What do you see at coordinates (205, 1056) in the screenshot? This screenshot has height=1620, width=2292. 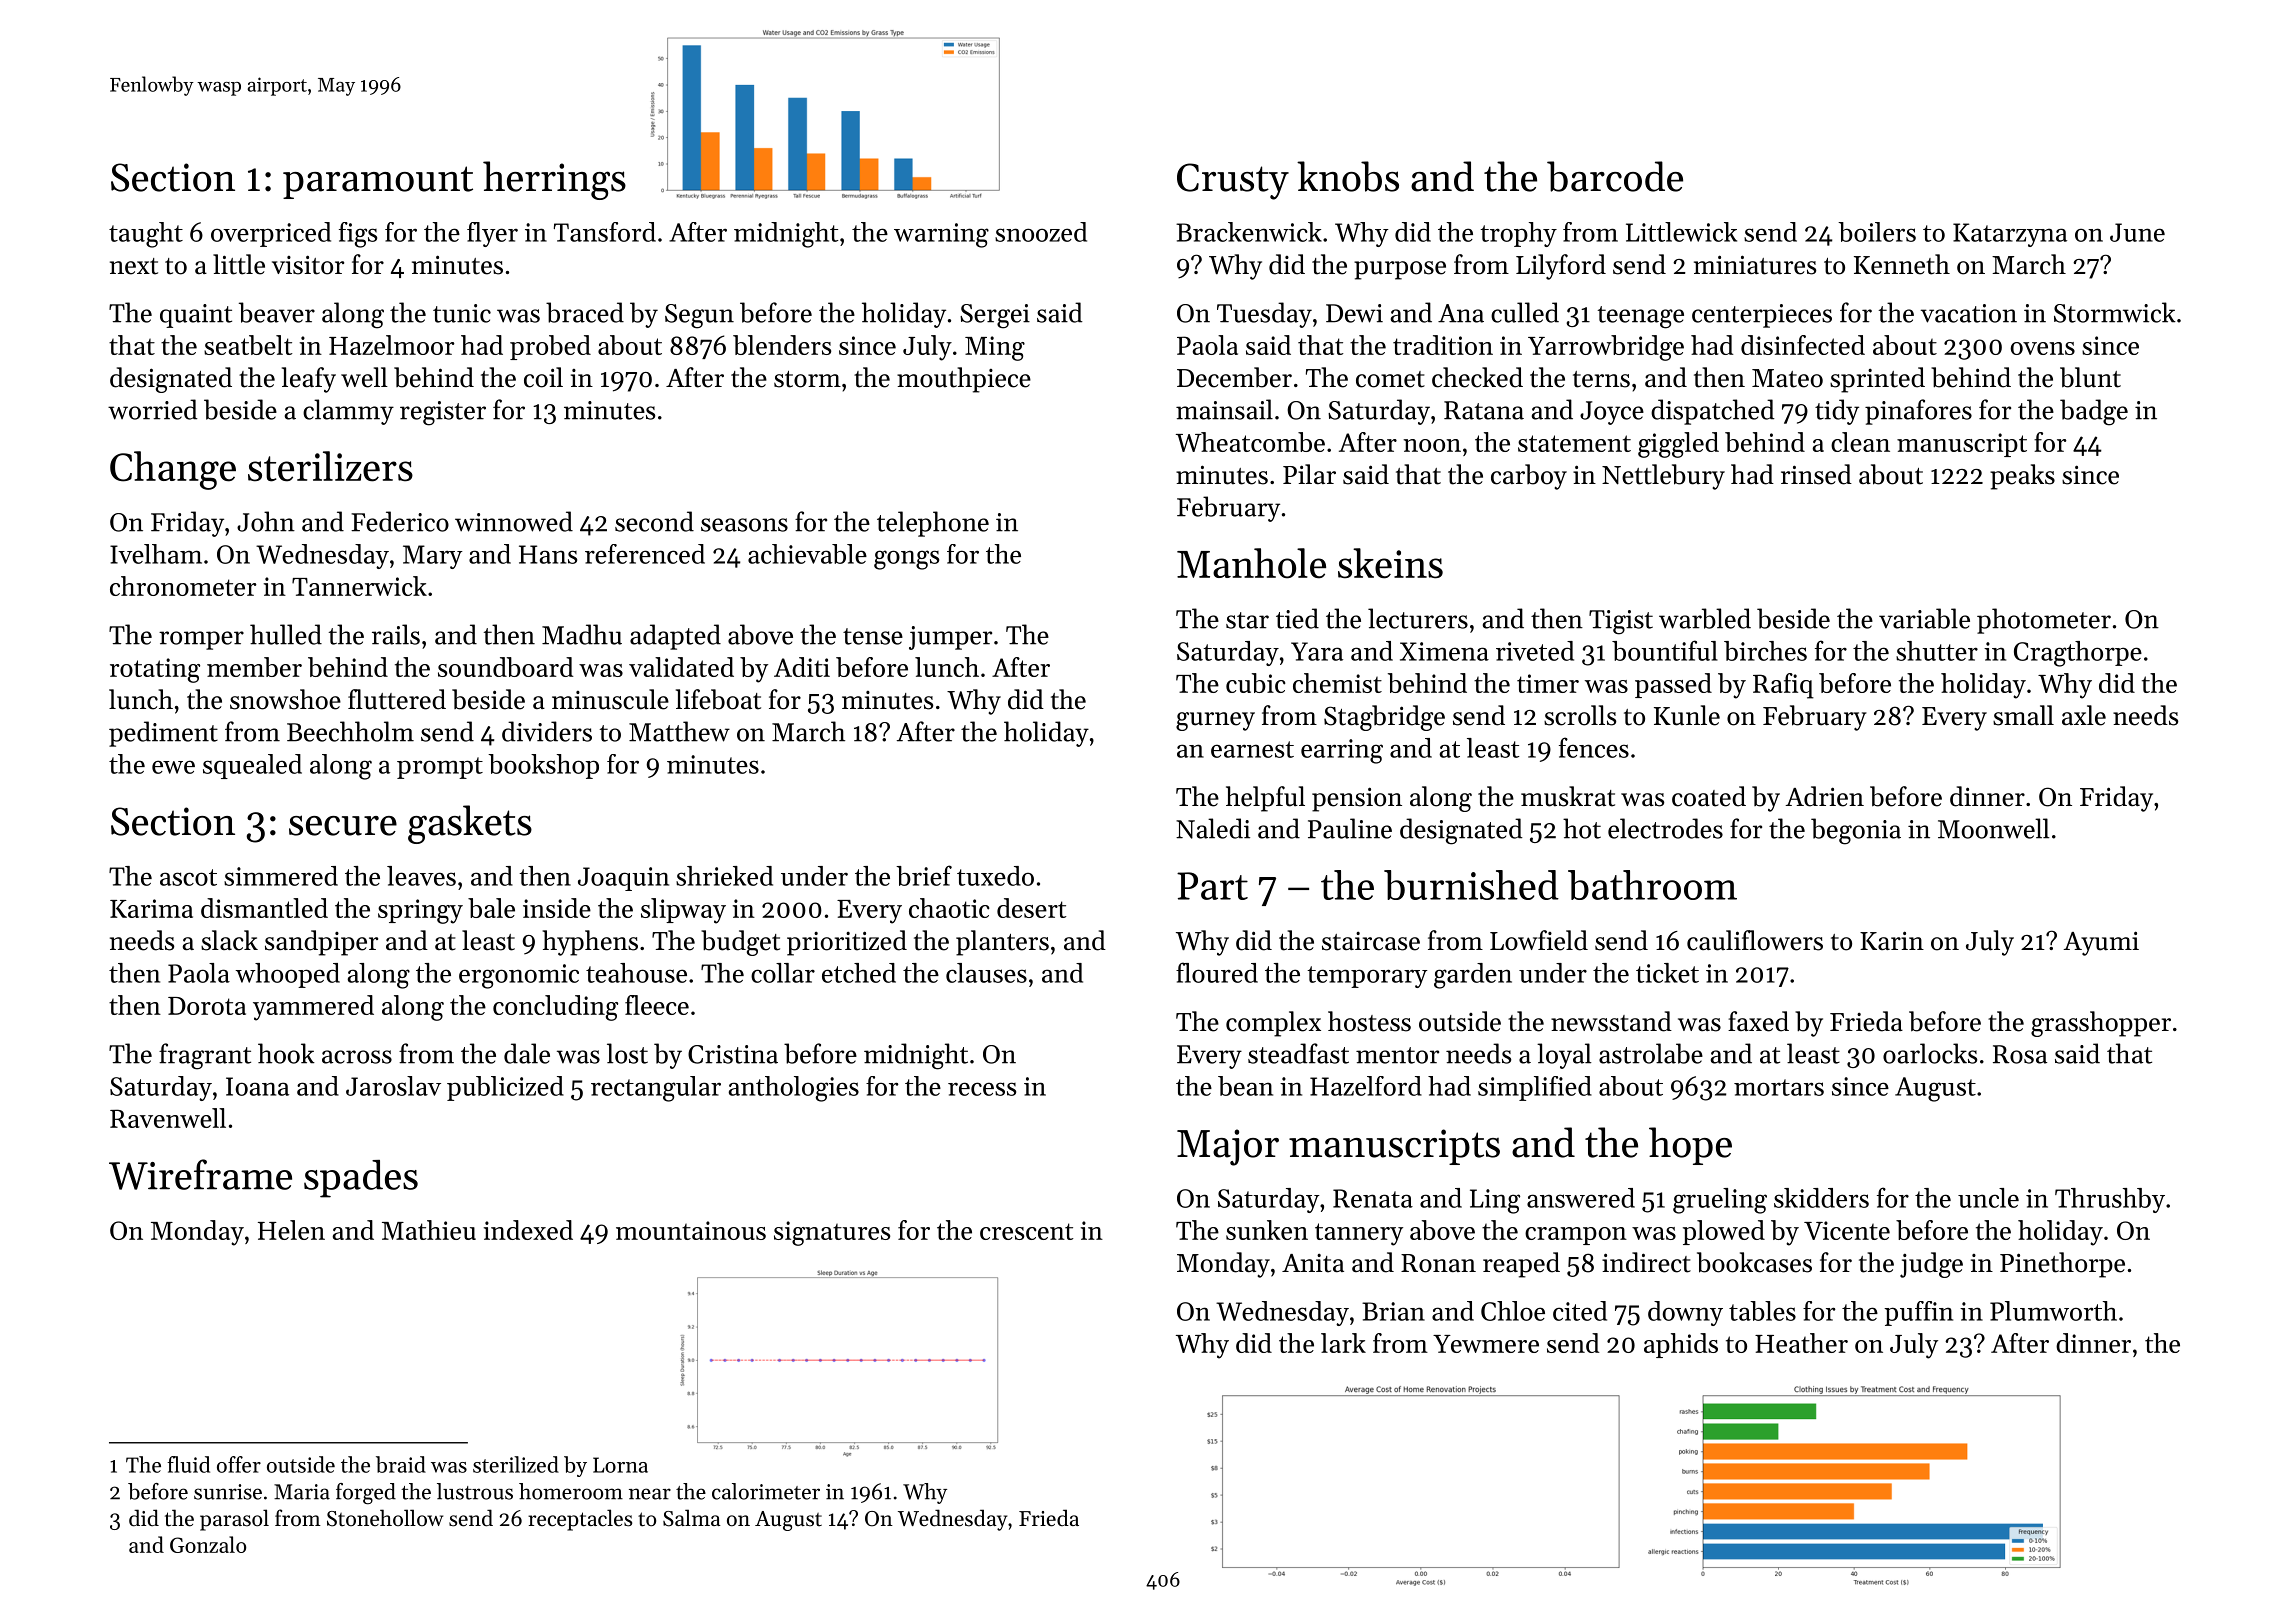 I see `fragrant` at bounding box center [205, 1056].
